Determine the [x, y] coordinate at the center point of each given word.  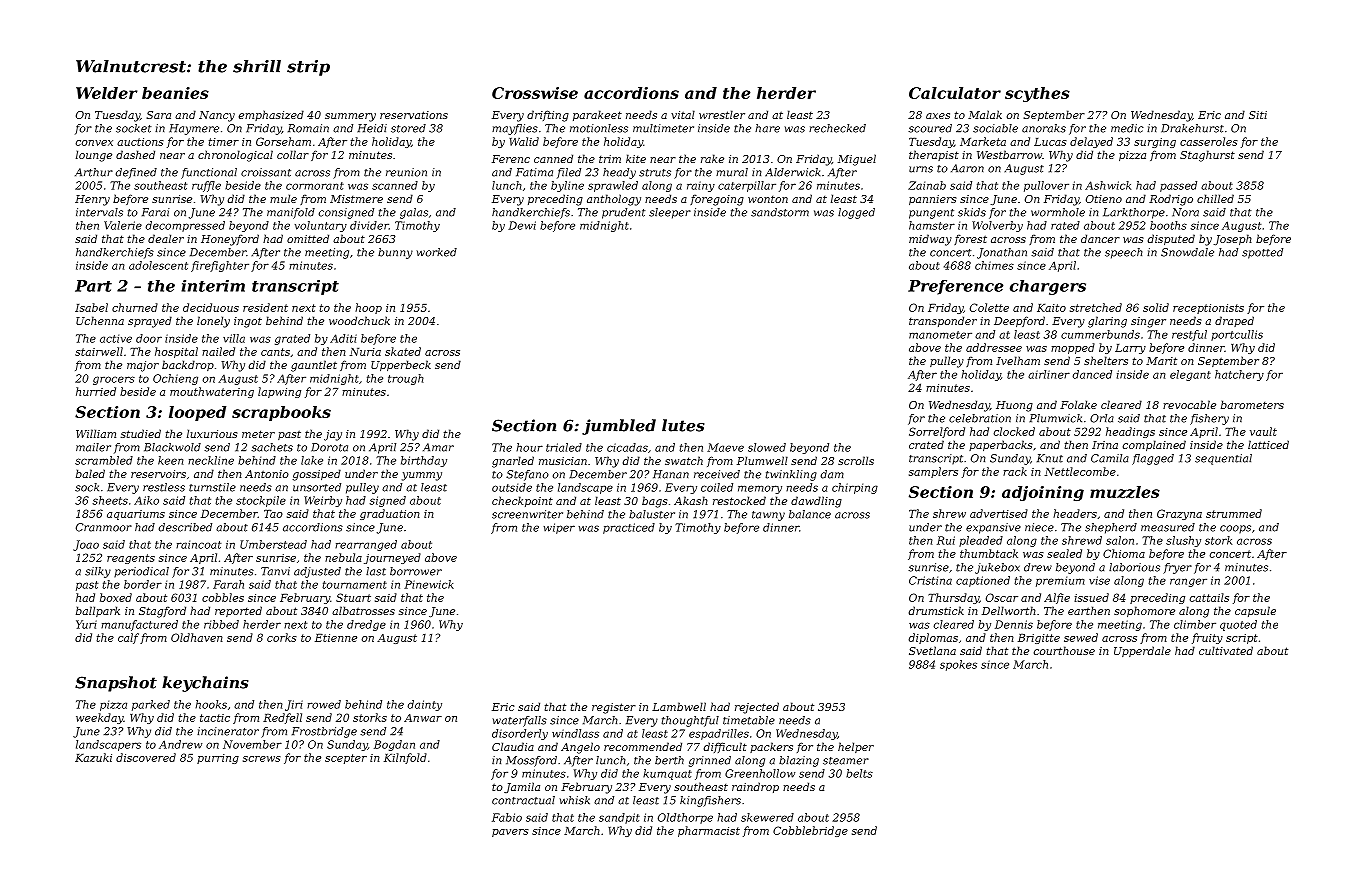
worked [437, 252]
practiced [629, 528]
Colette [989, 307]
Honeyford [230, 240]
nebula [343, 557]
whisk [575, 800]
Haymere [194, 129]
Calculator [955, 93]
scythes [1037, 94]
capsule [1255, 611]
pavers [510, 833]
